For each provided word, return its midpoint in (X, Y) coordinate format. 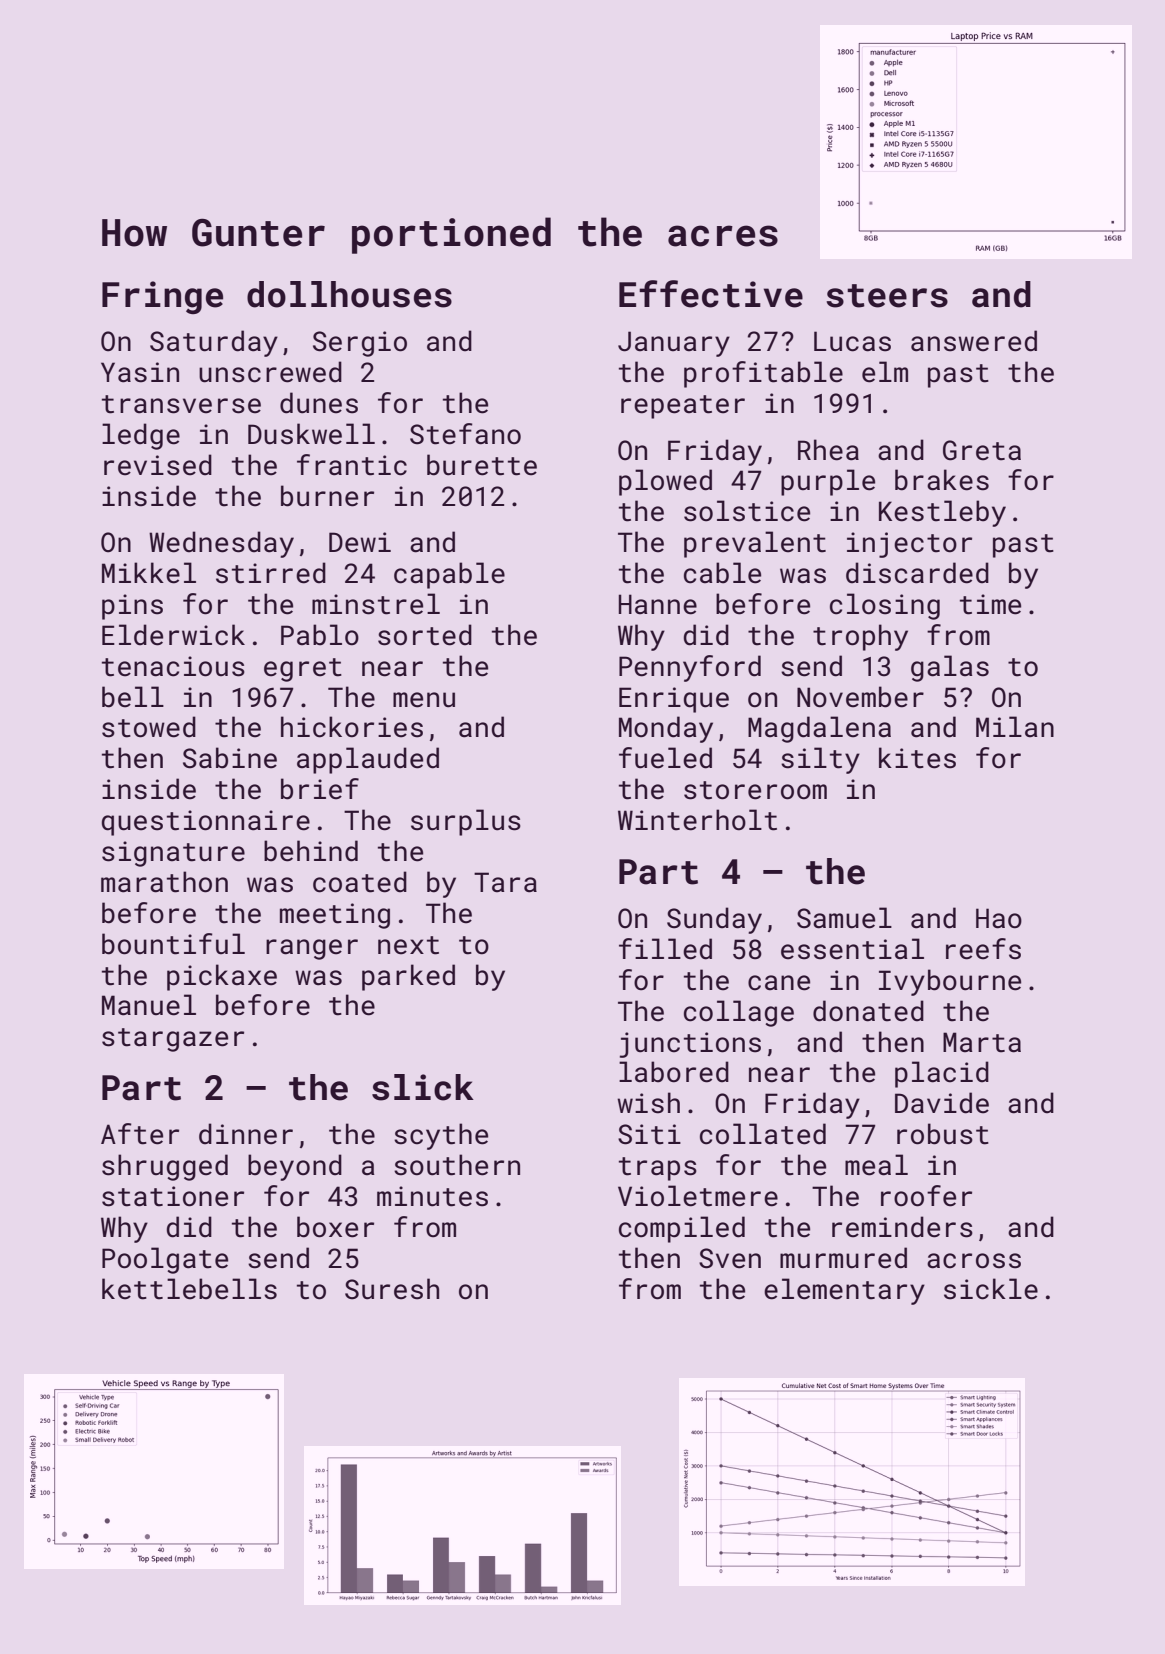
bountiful (173, 944)
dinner (246, 1134)
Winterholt (697, 820)
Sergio (360, 344)
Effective (711, 294)
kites (917, 758)
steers (887, 296)
